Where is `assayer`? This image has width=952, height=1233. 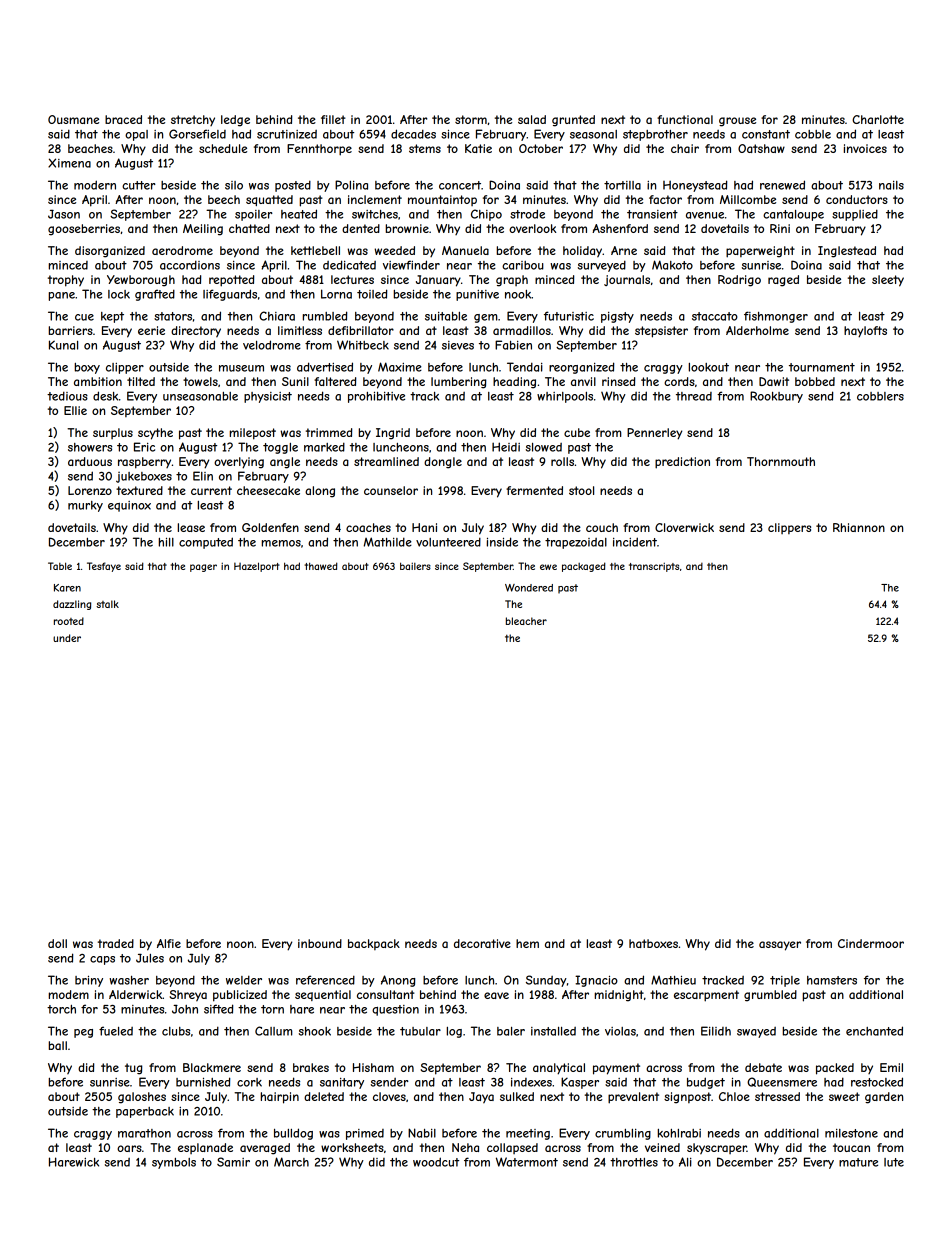
assayer is located at coordinates (780, 946).
